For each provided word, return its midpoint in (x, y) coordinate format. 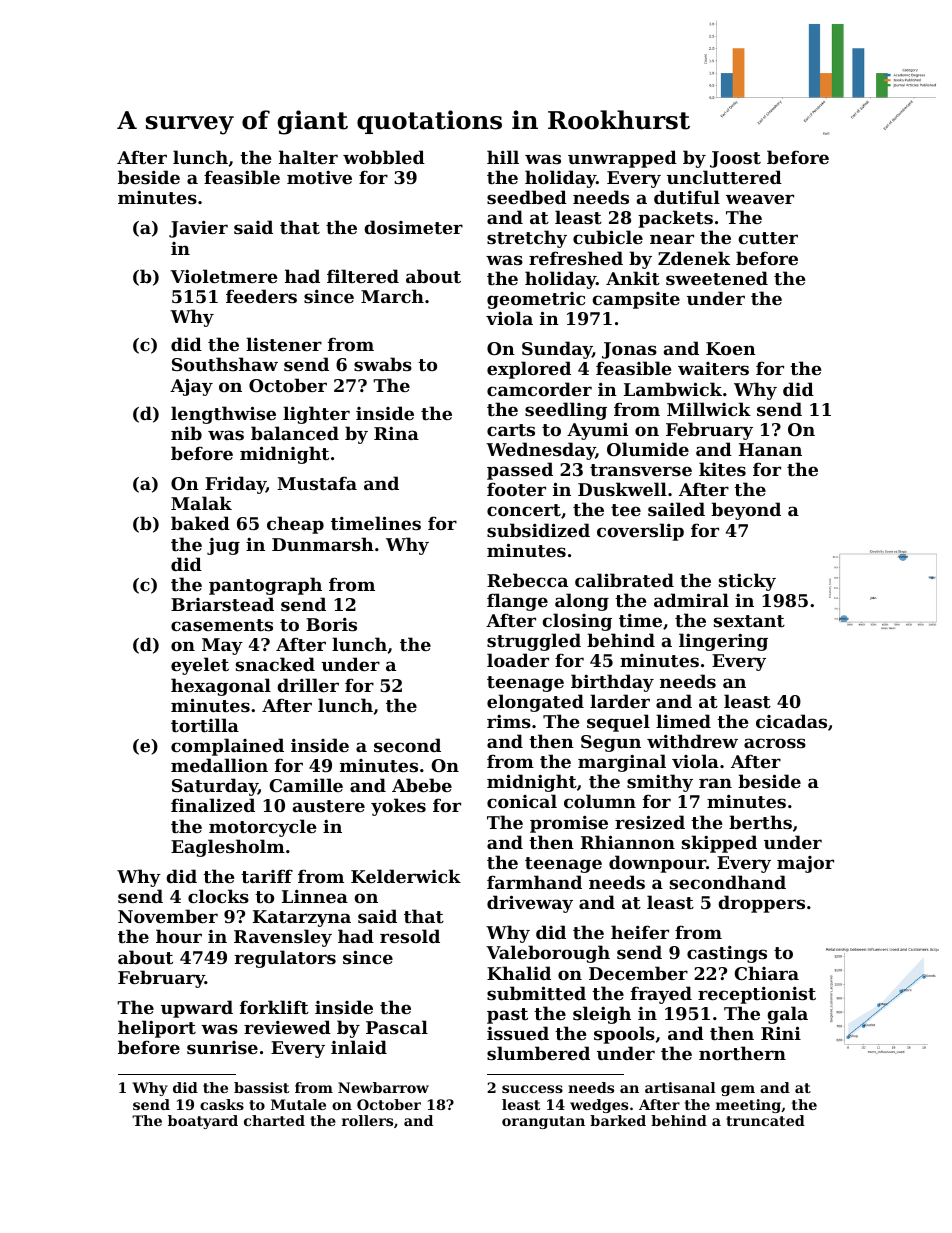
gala (787, 1015)
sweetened (717, 278)
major (805, 864)
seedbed (527, 197)
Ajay (191, 387)
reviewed (287, 1027)
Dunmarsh (323, 544)
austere (329, 806)
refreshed (576, 258)
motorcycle (263, 828)
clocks (218, 896)
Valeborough (548, 954)
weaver (760, 199)
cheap (295, 525)
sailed (676, 509)
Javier (198, 229)
